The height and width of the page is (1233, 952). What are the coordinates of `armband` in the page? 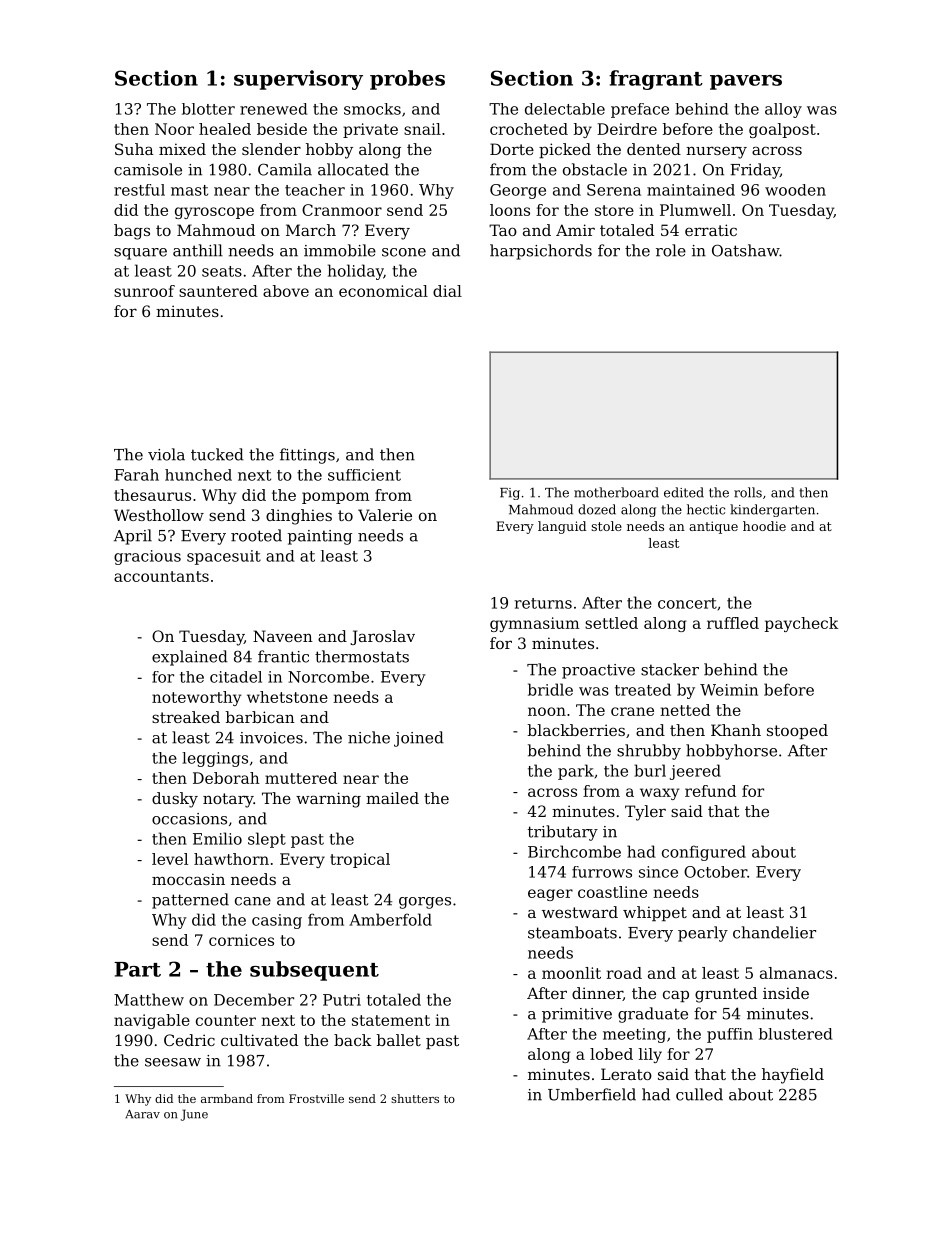 It's located at (227, 1098).
